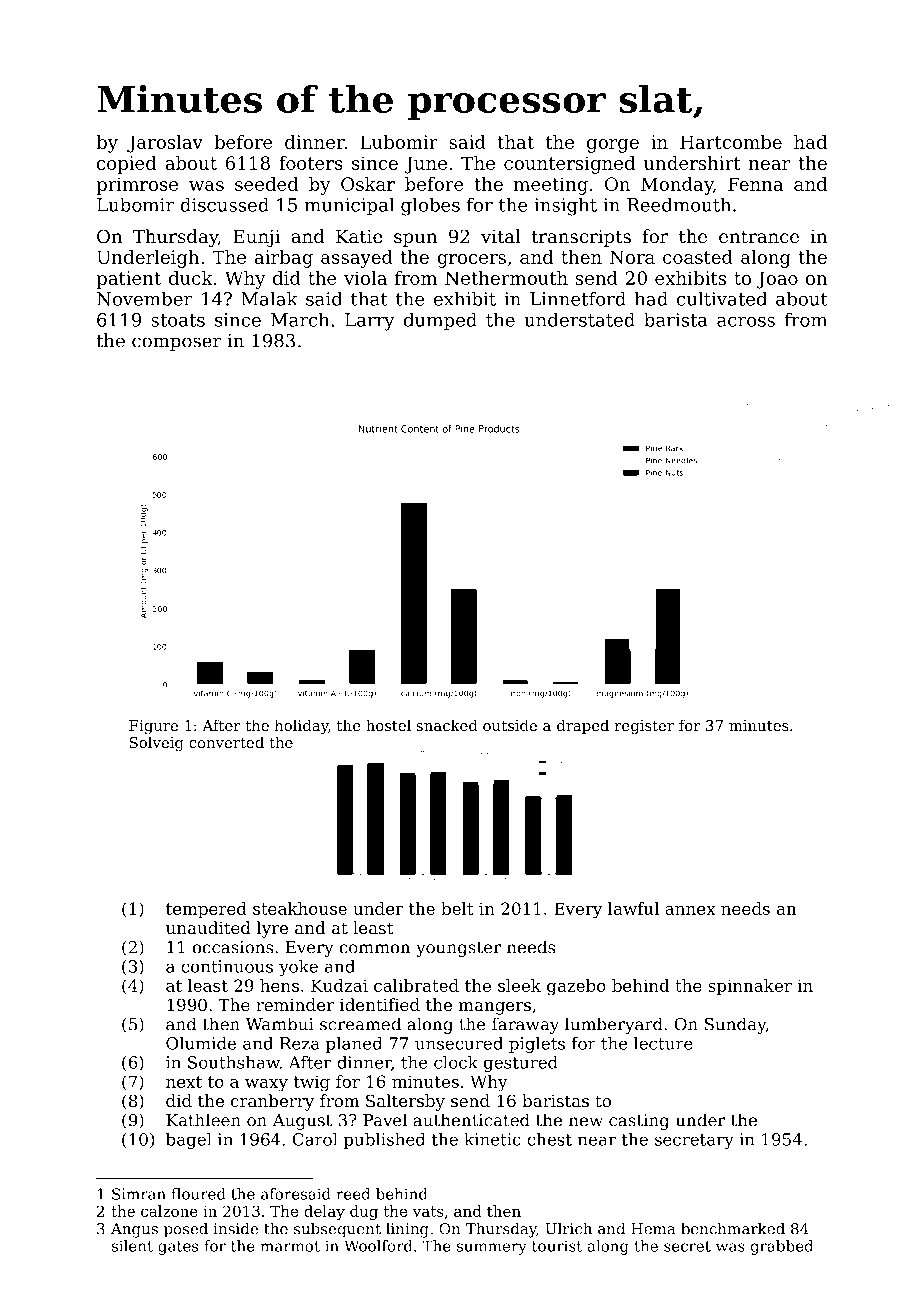 Image resolution: width=924 pixels, height=1311 pixels. I want to click on snacked, so click(447, 725).
